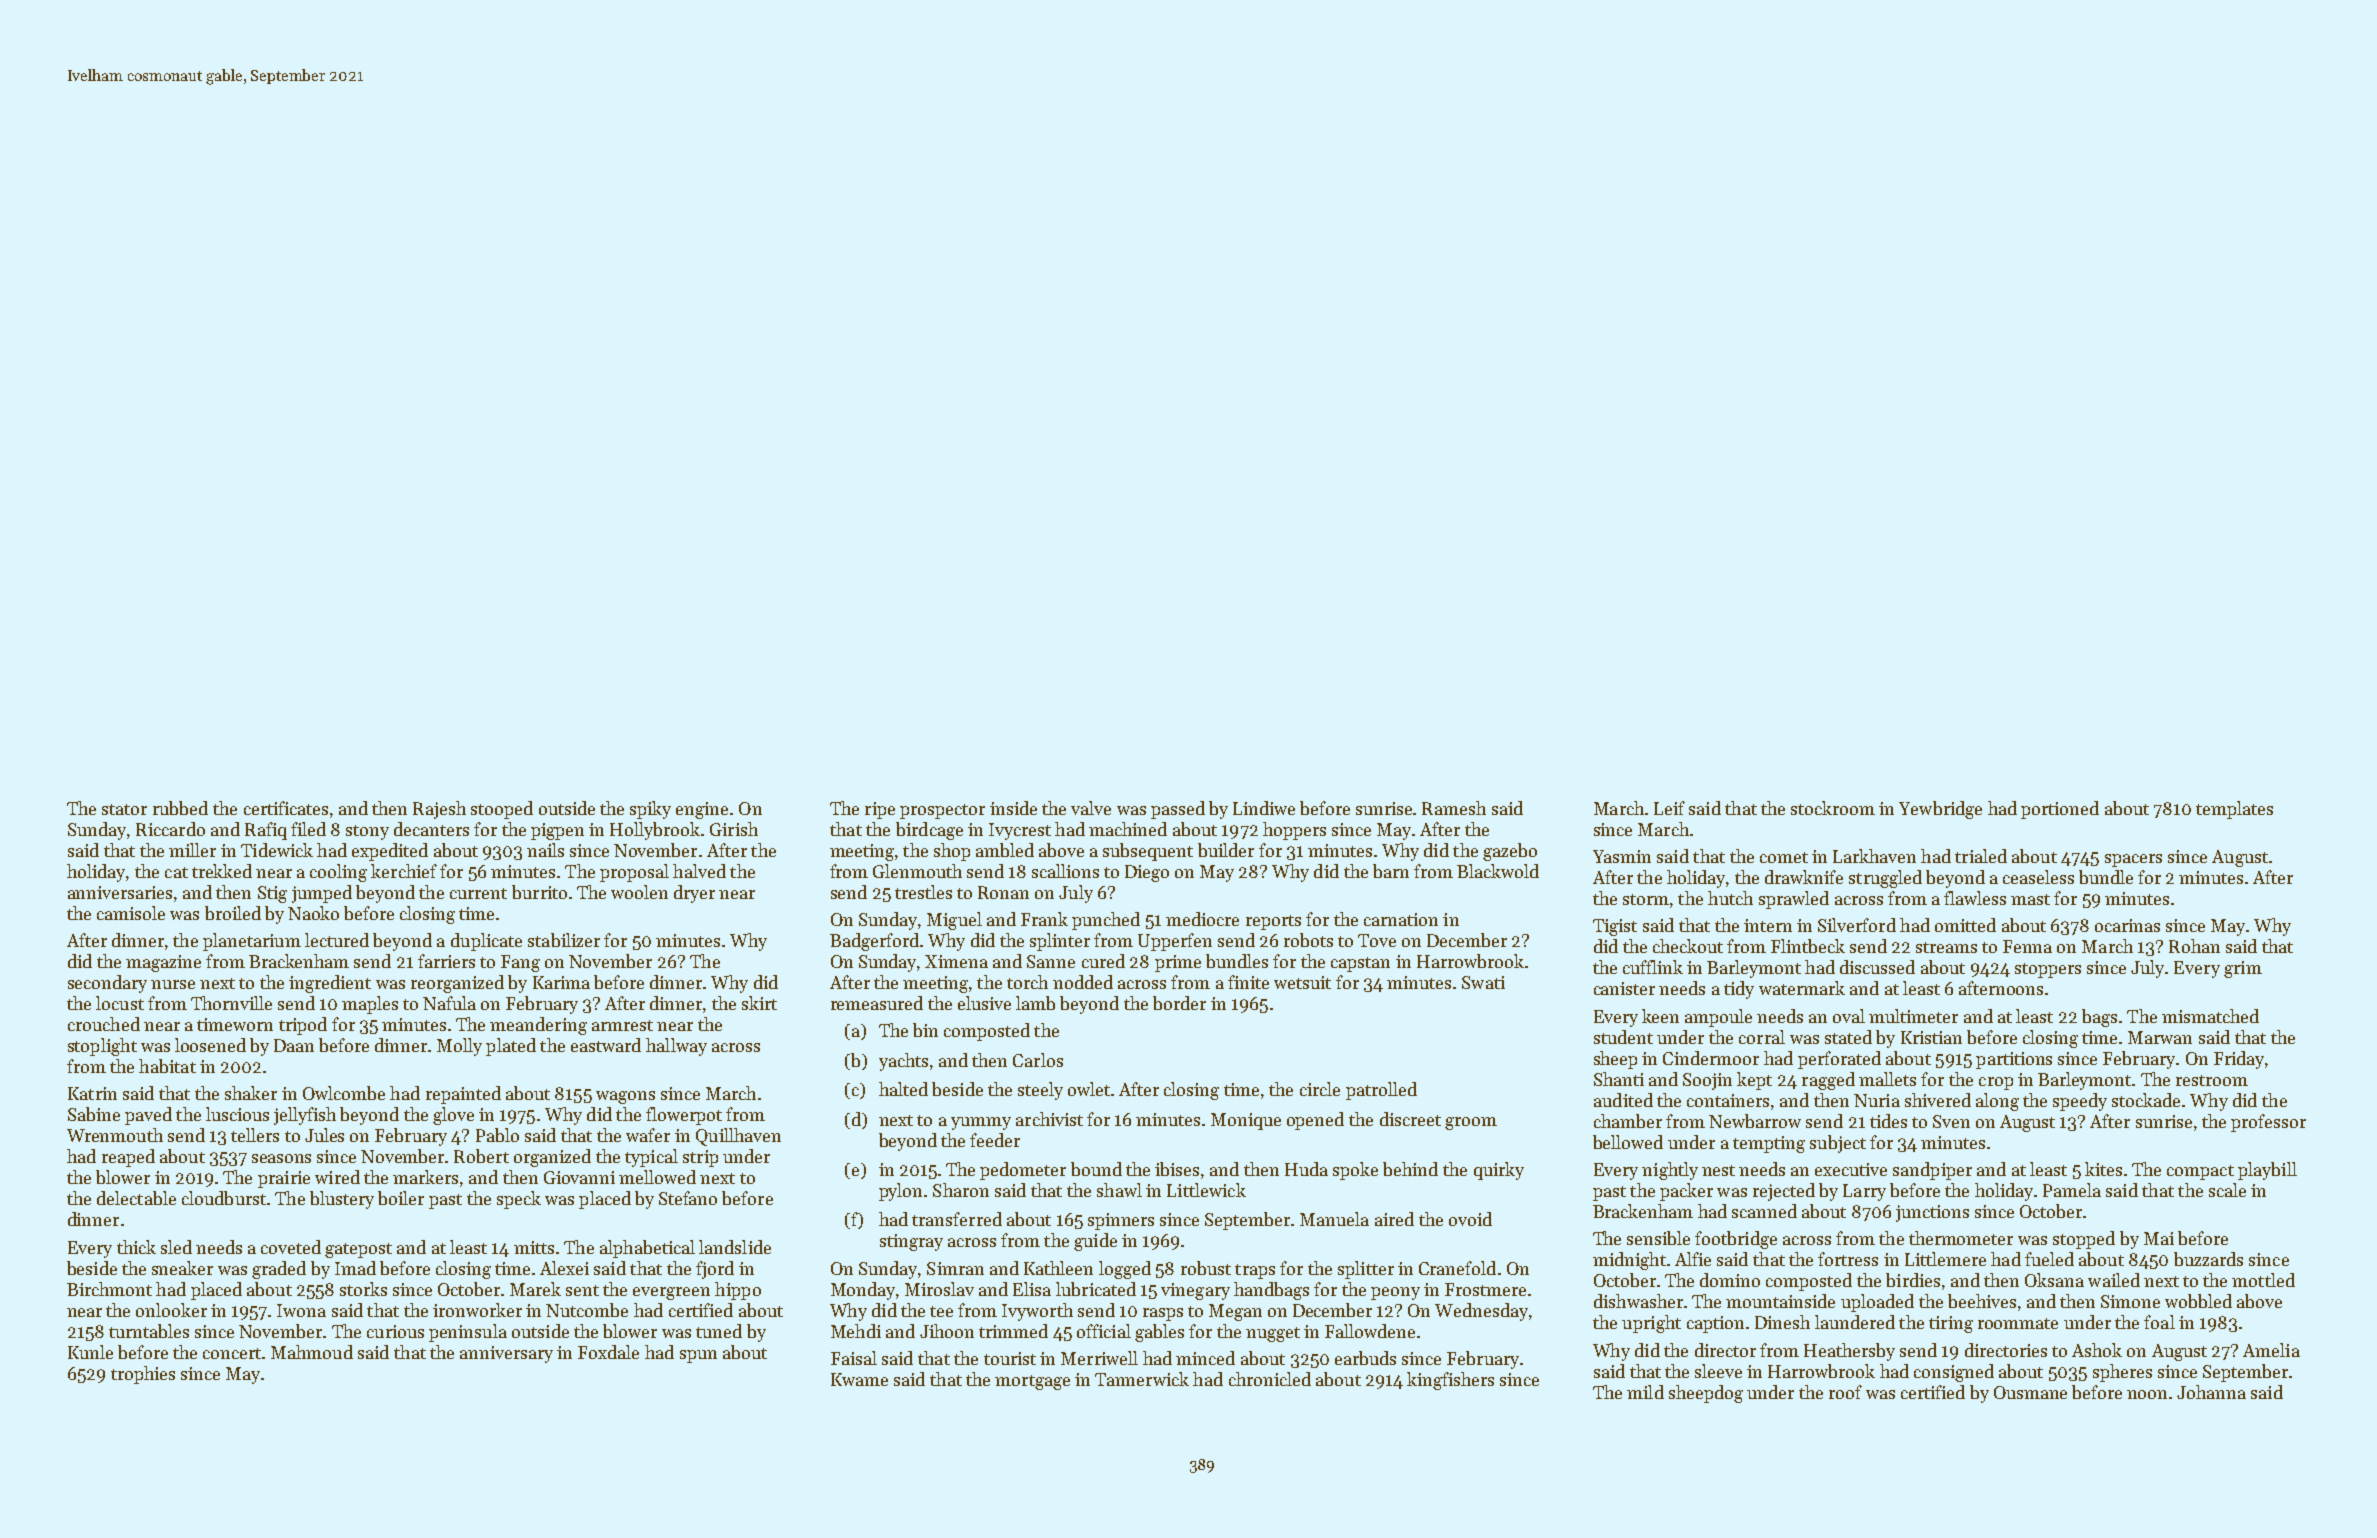 The width and height of the image is (2377, 1538). Describe the element at coordinates (2133, 860) in the image. I see `spacers` at that location.
